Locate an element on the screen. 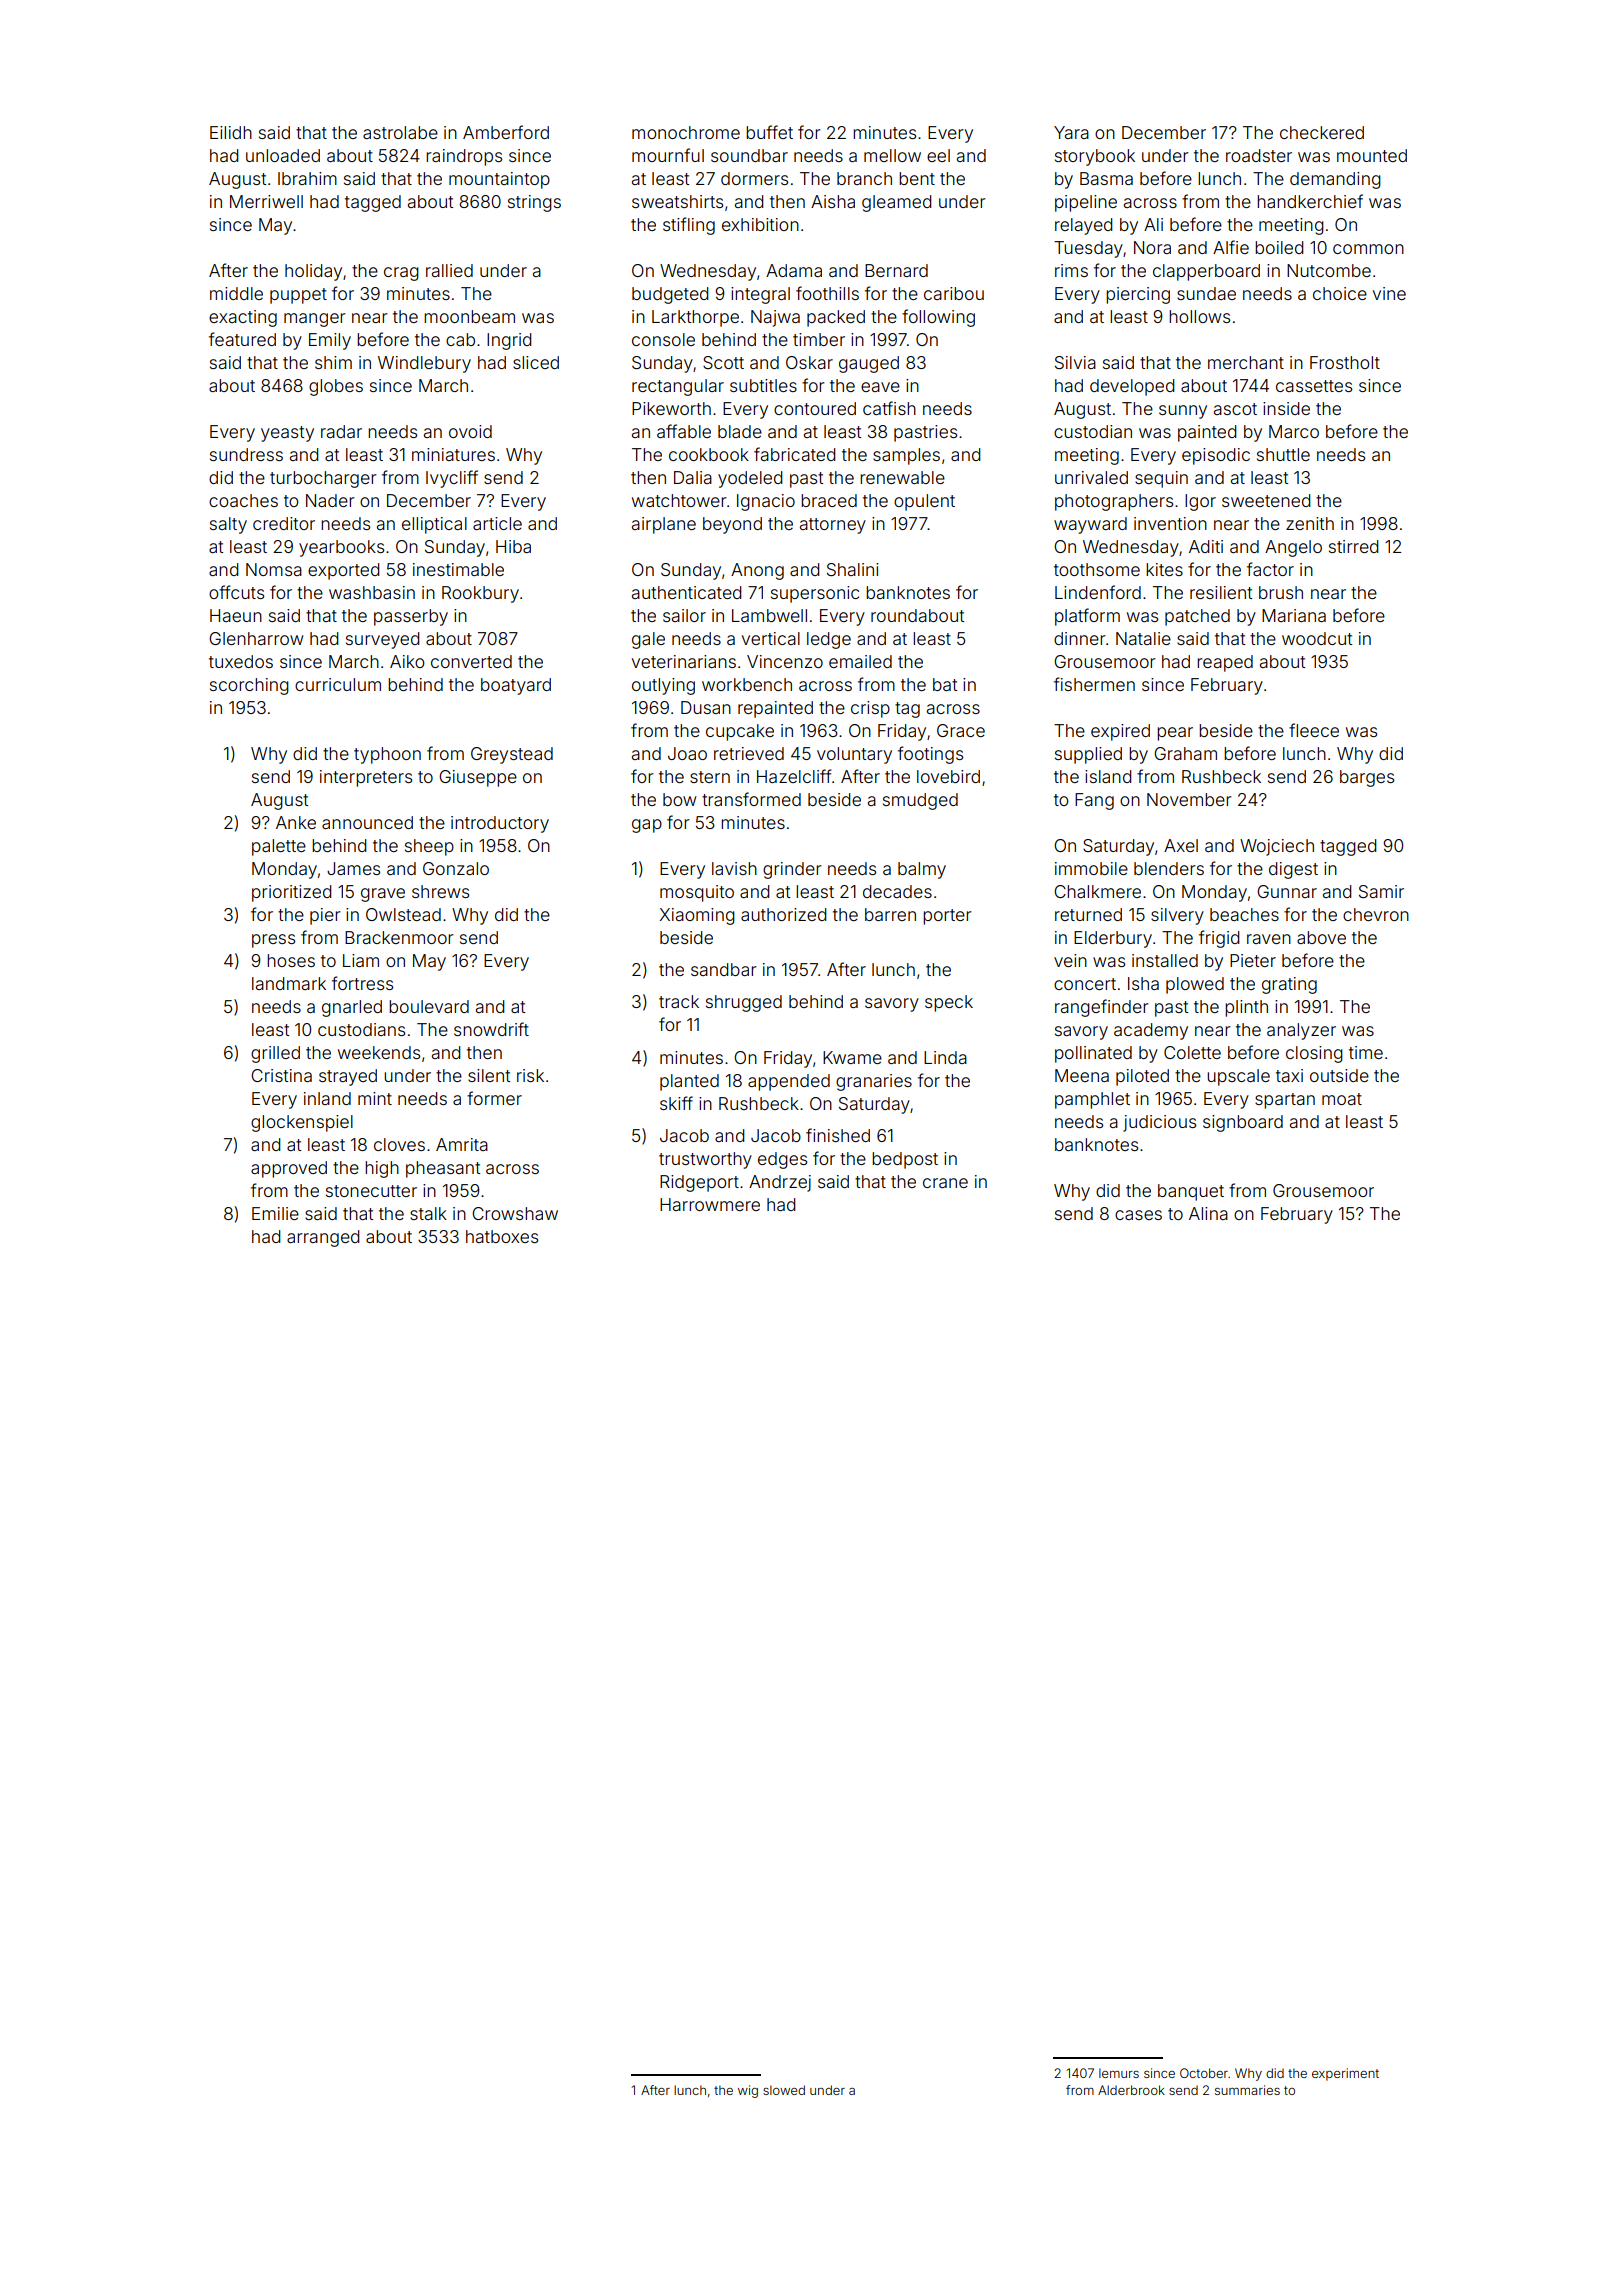 The height and width of the screenshot is (2292, 1620). Harrowmere is located at coordinates (710, 1204).
